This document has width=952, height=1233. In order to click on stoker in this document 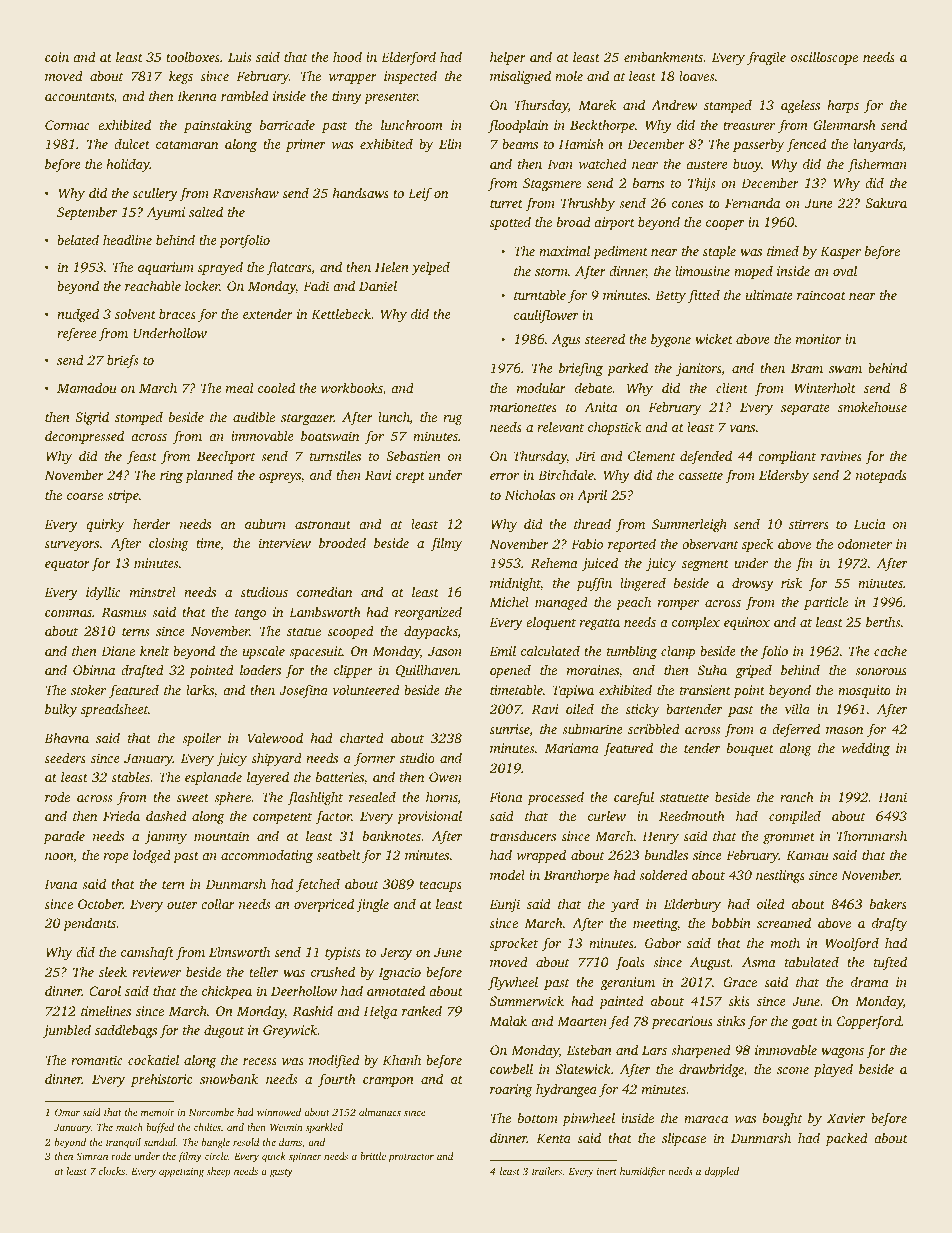, I will do `click(88, 689)`.
